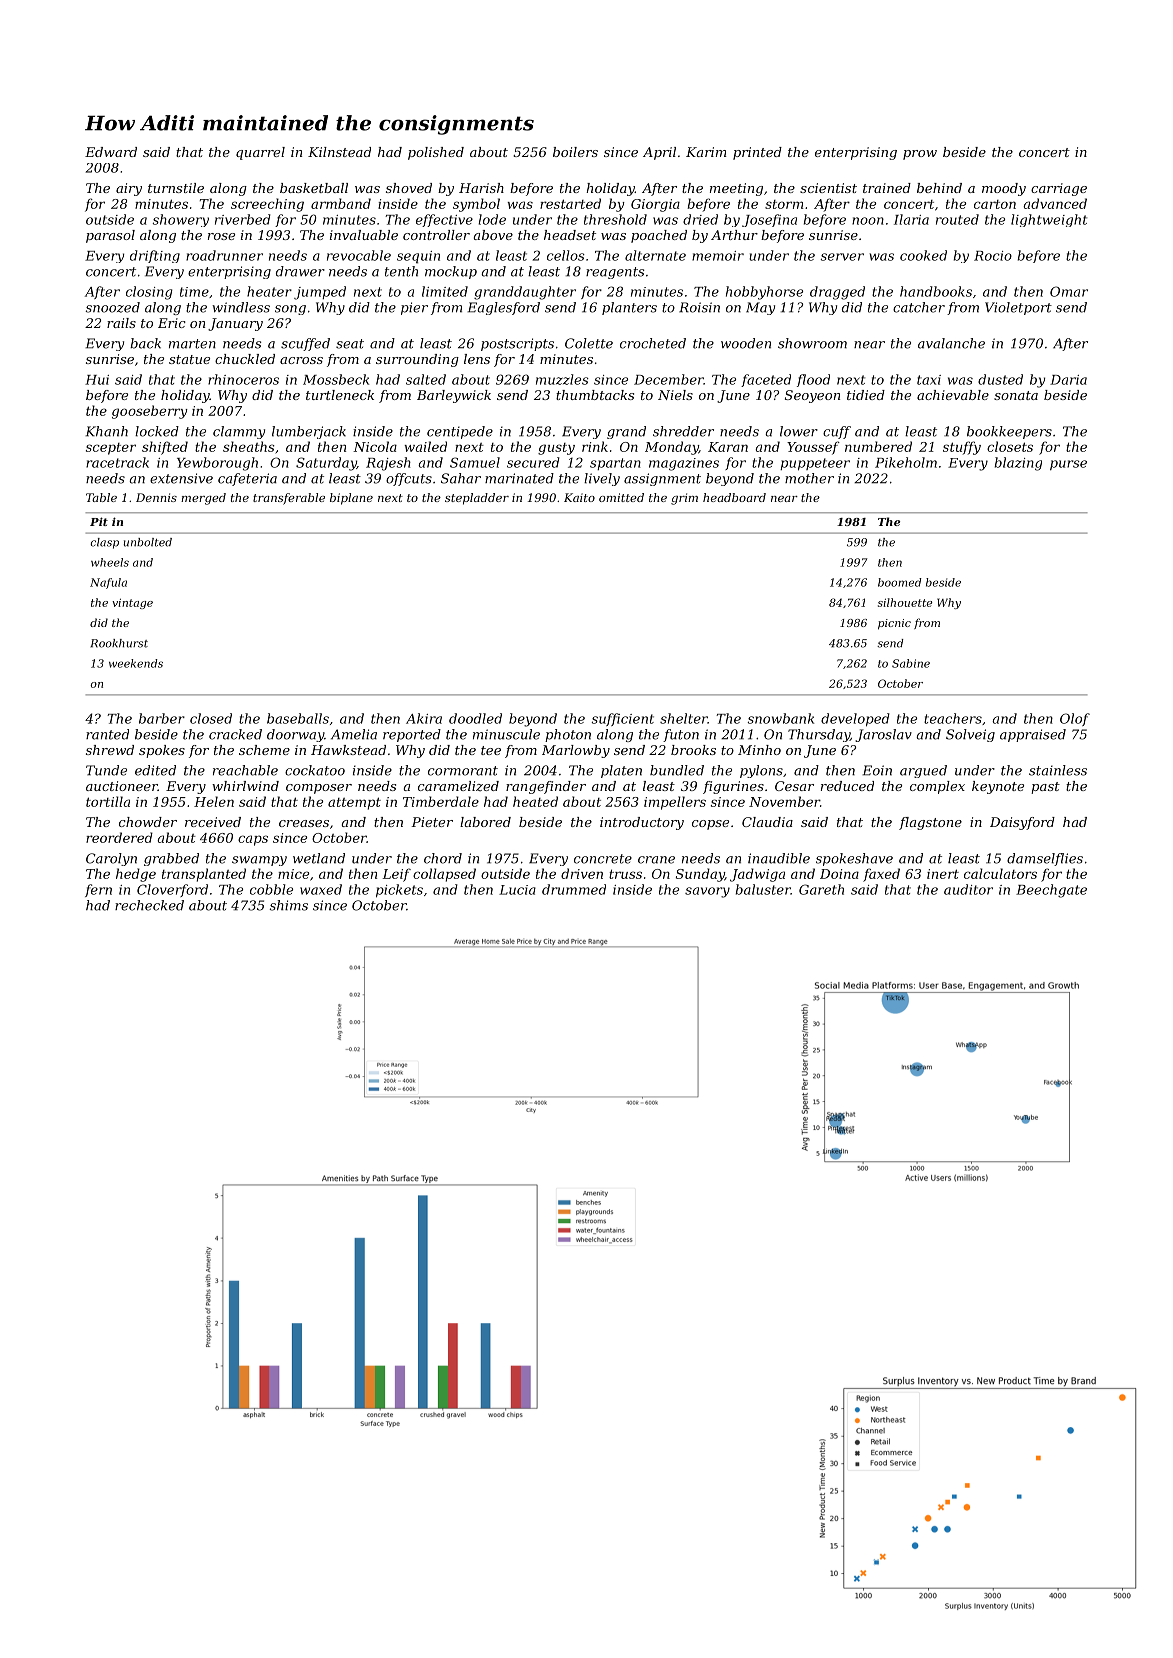 Image resolution: width=1173 pixels, height=1658 pixels. I want to click on Kilnstead, so click(339, 152).
